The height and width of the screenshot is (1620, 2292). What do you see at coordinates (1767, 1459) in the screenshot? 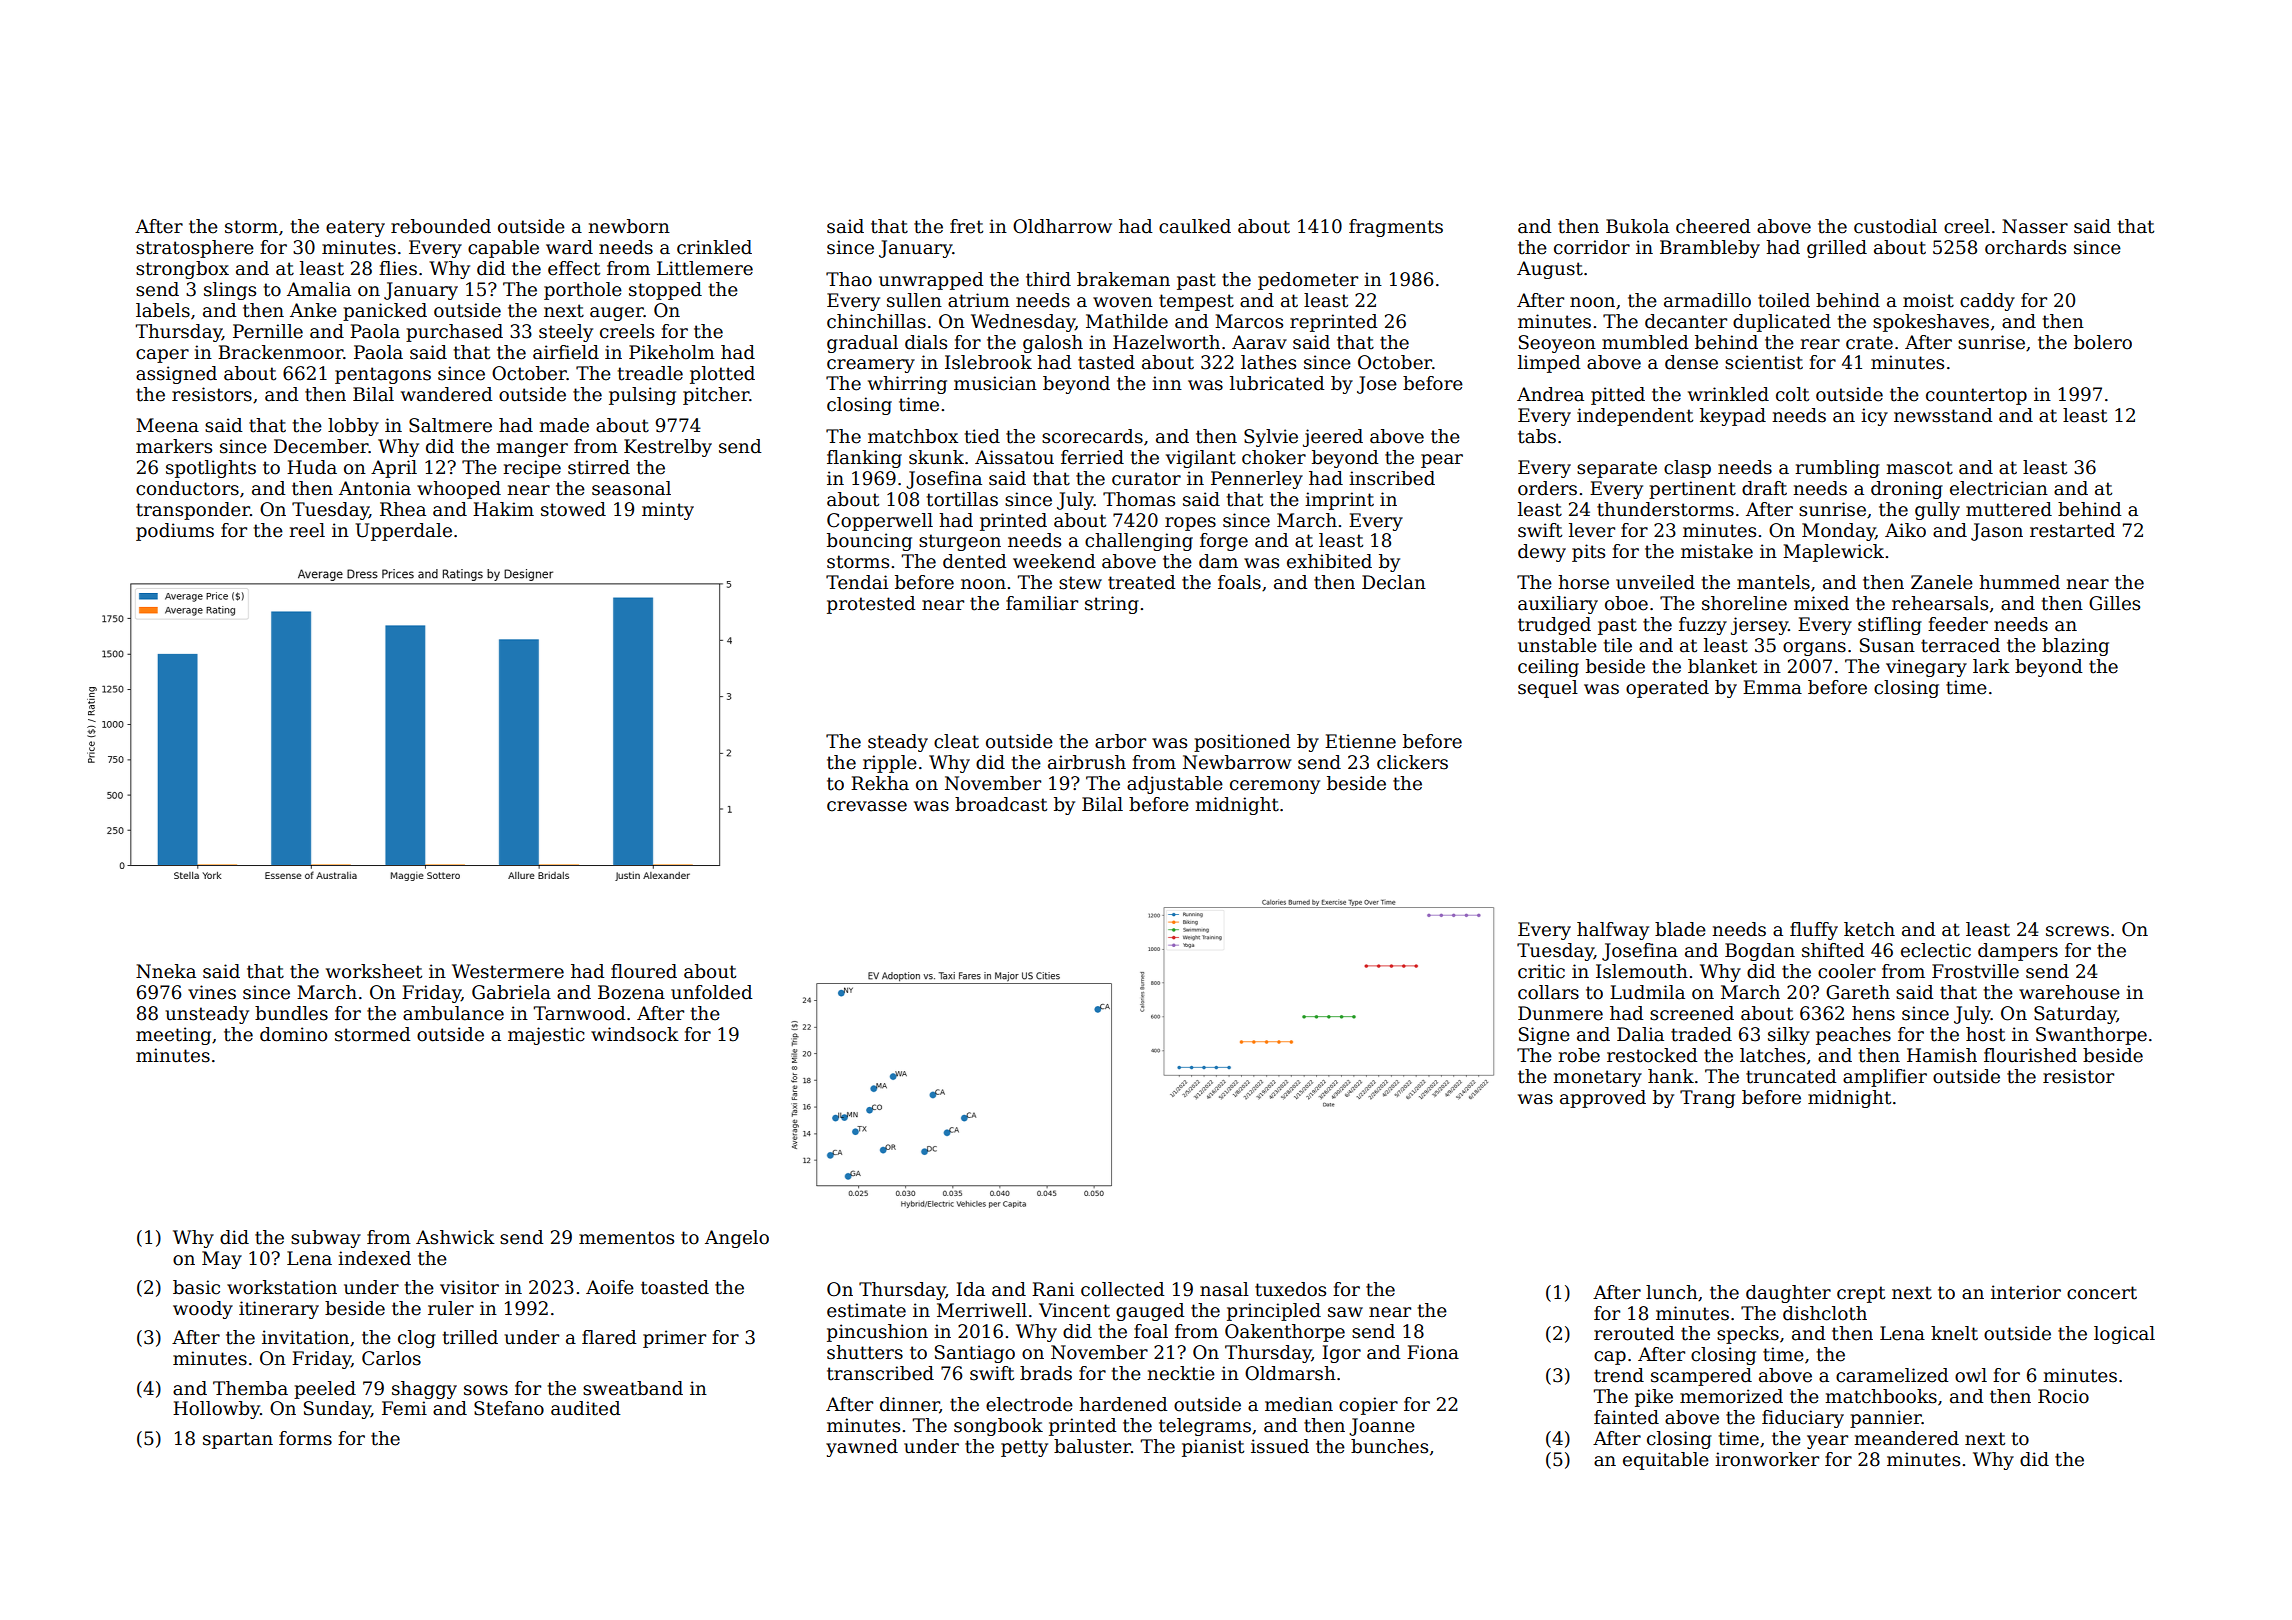
I see `ironworker` at bounding box center [1767, 1459].
